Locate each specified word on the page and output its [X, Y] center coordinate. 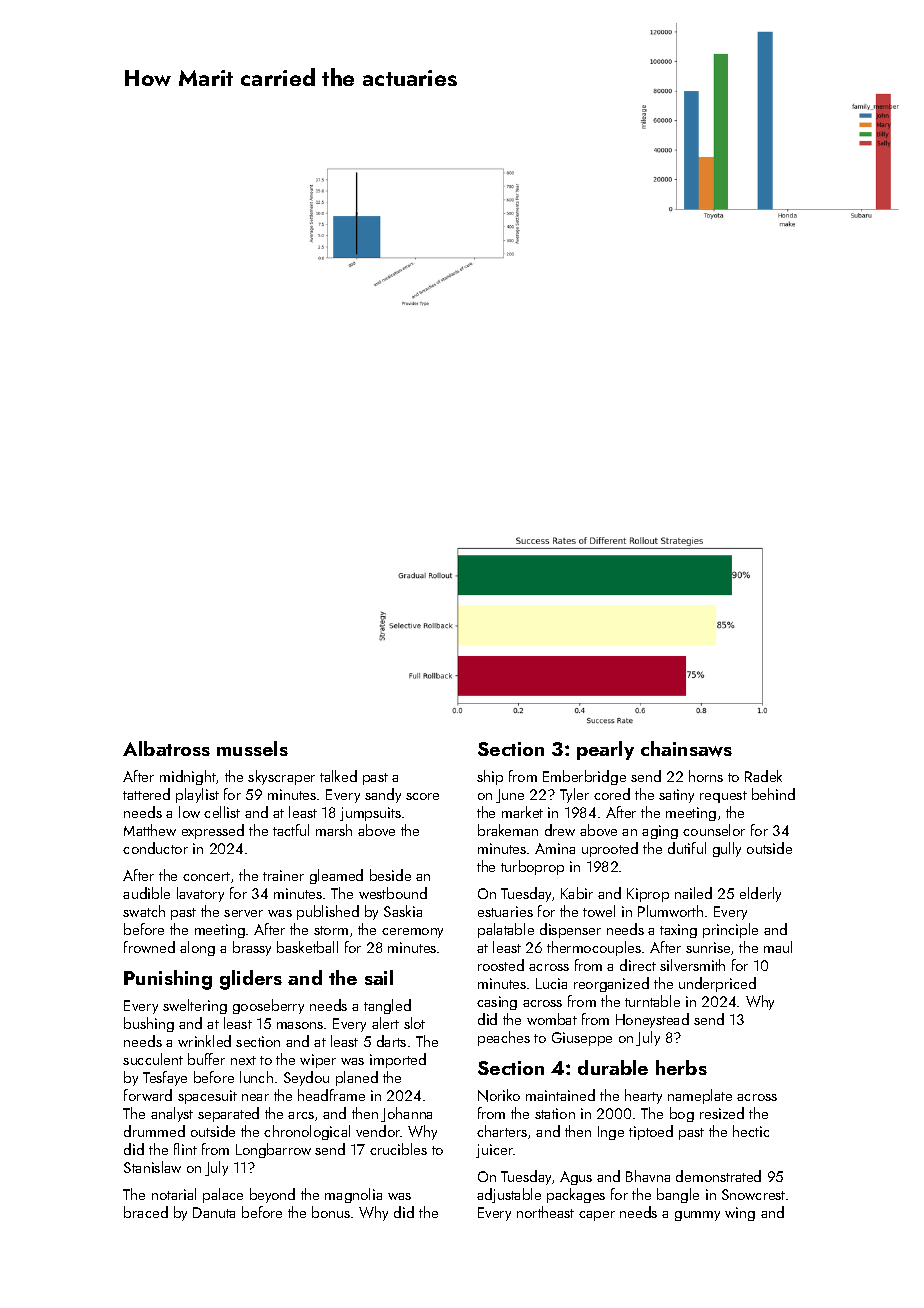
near [255, 1097]
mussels [252, 748]
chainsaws [686, 749]
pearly [605, 750]
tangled [387, 1006]
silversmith [692, 965]
